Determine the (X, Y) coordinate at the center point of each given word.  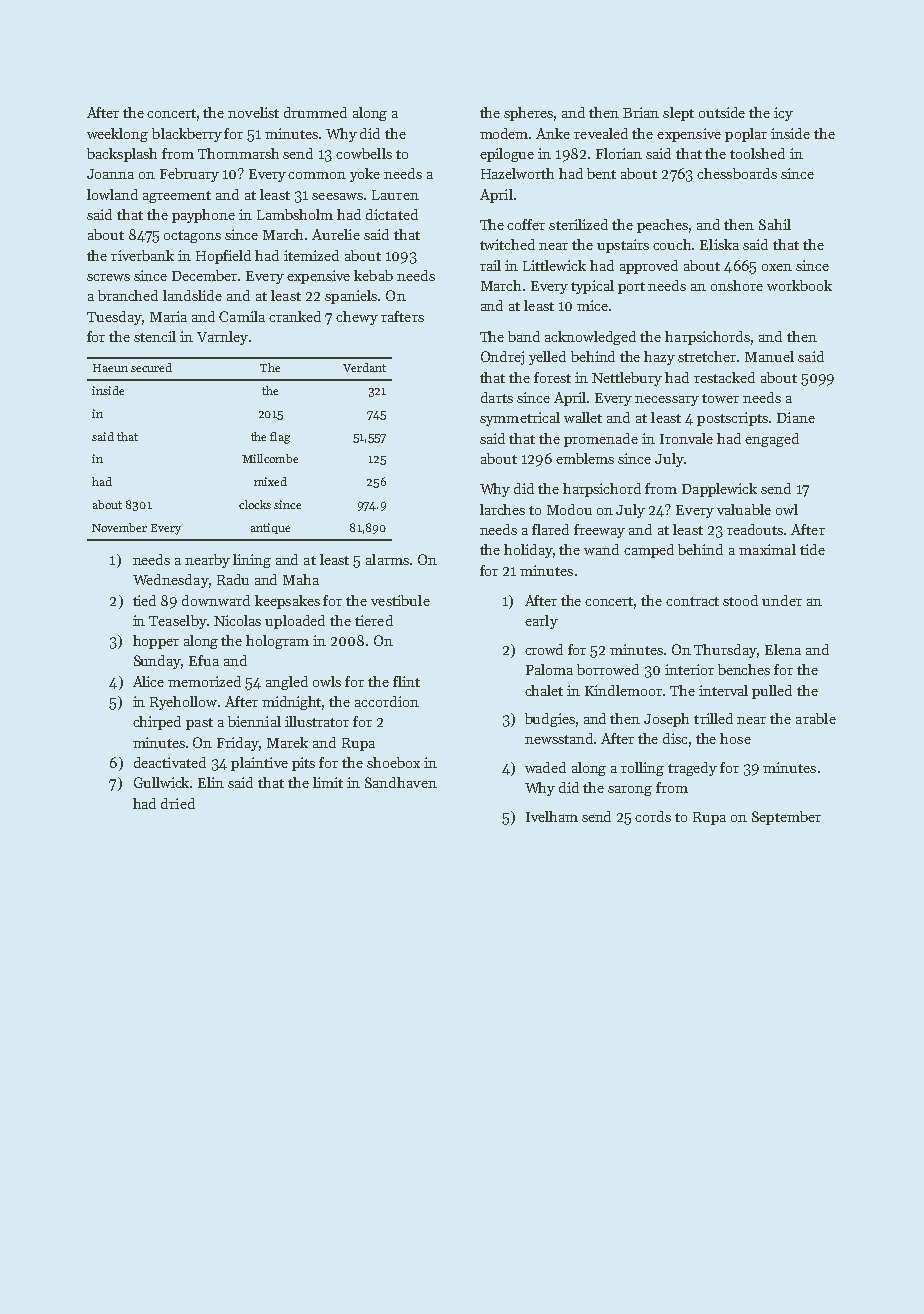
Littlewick (554, 265)
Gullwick (162, 782)
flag (280, 438)
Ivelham (552, 816)
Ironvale (686, 438)
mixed (270, 481)
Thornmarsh (238, 153)
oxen (777, 267)
